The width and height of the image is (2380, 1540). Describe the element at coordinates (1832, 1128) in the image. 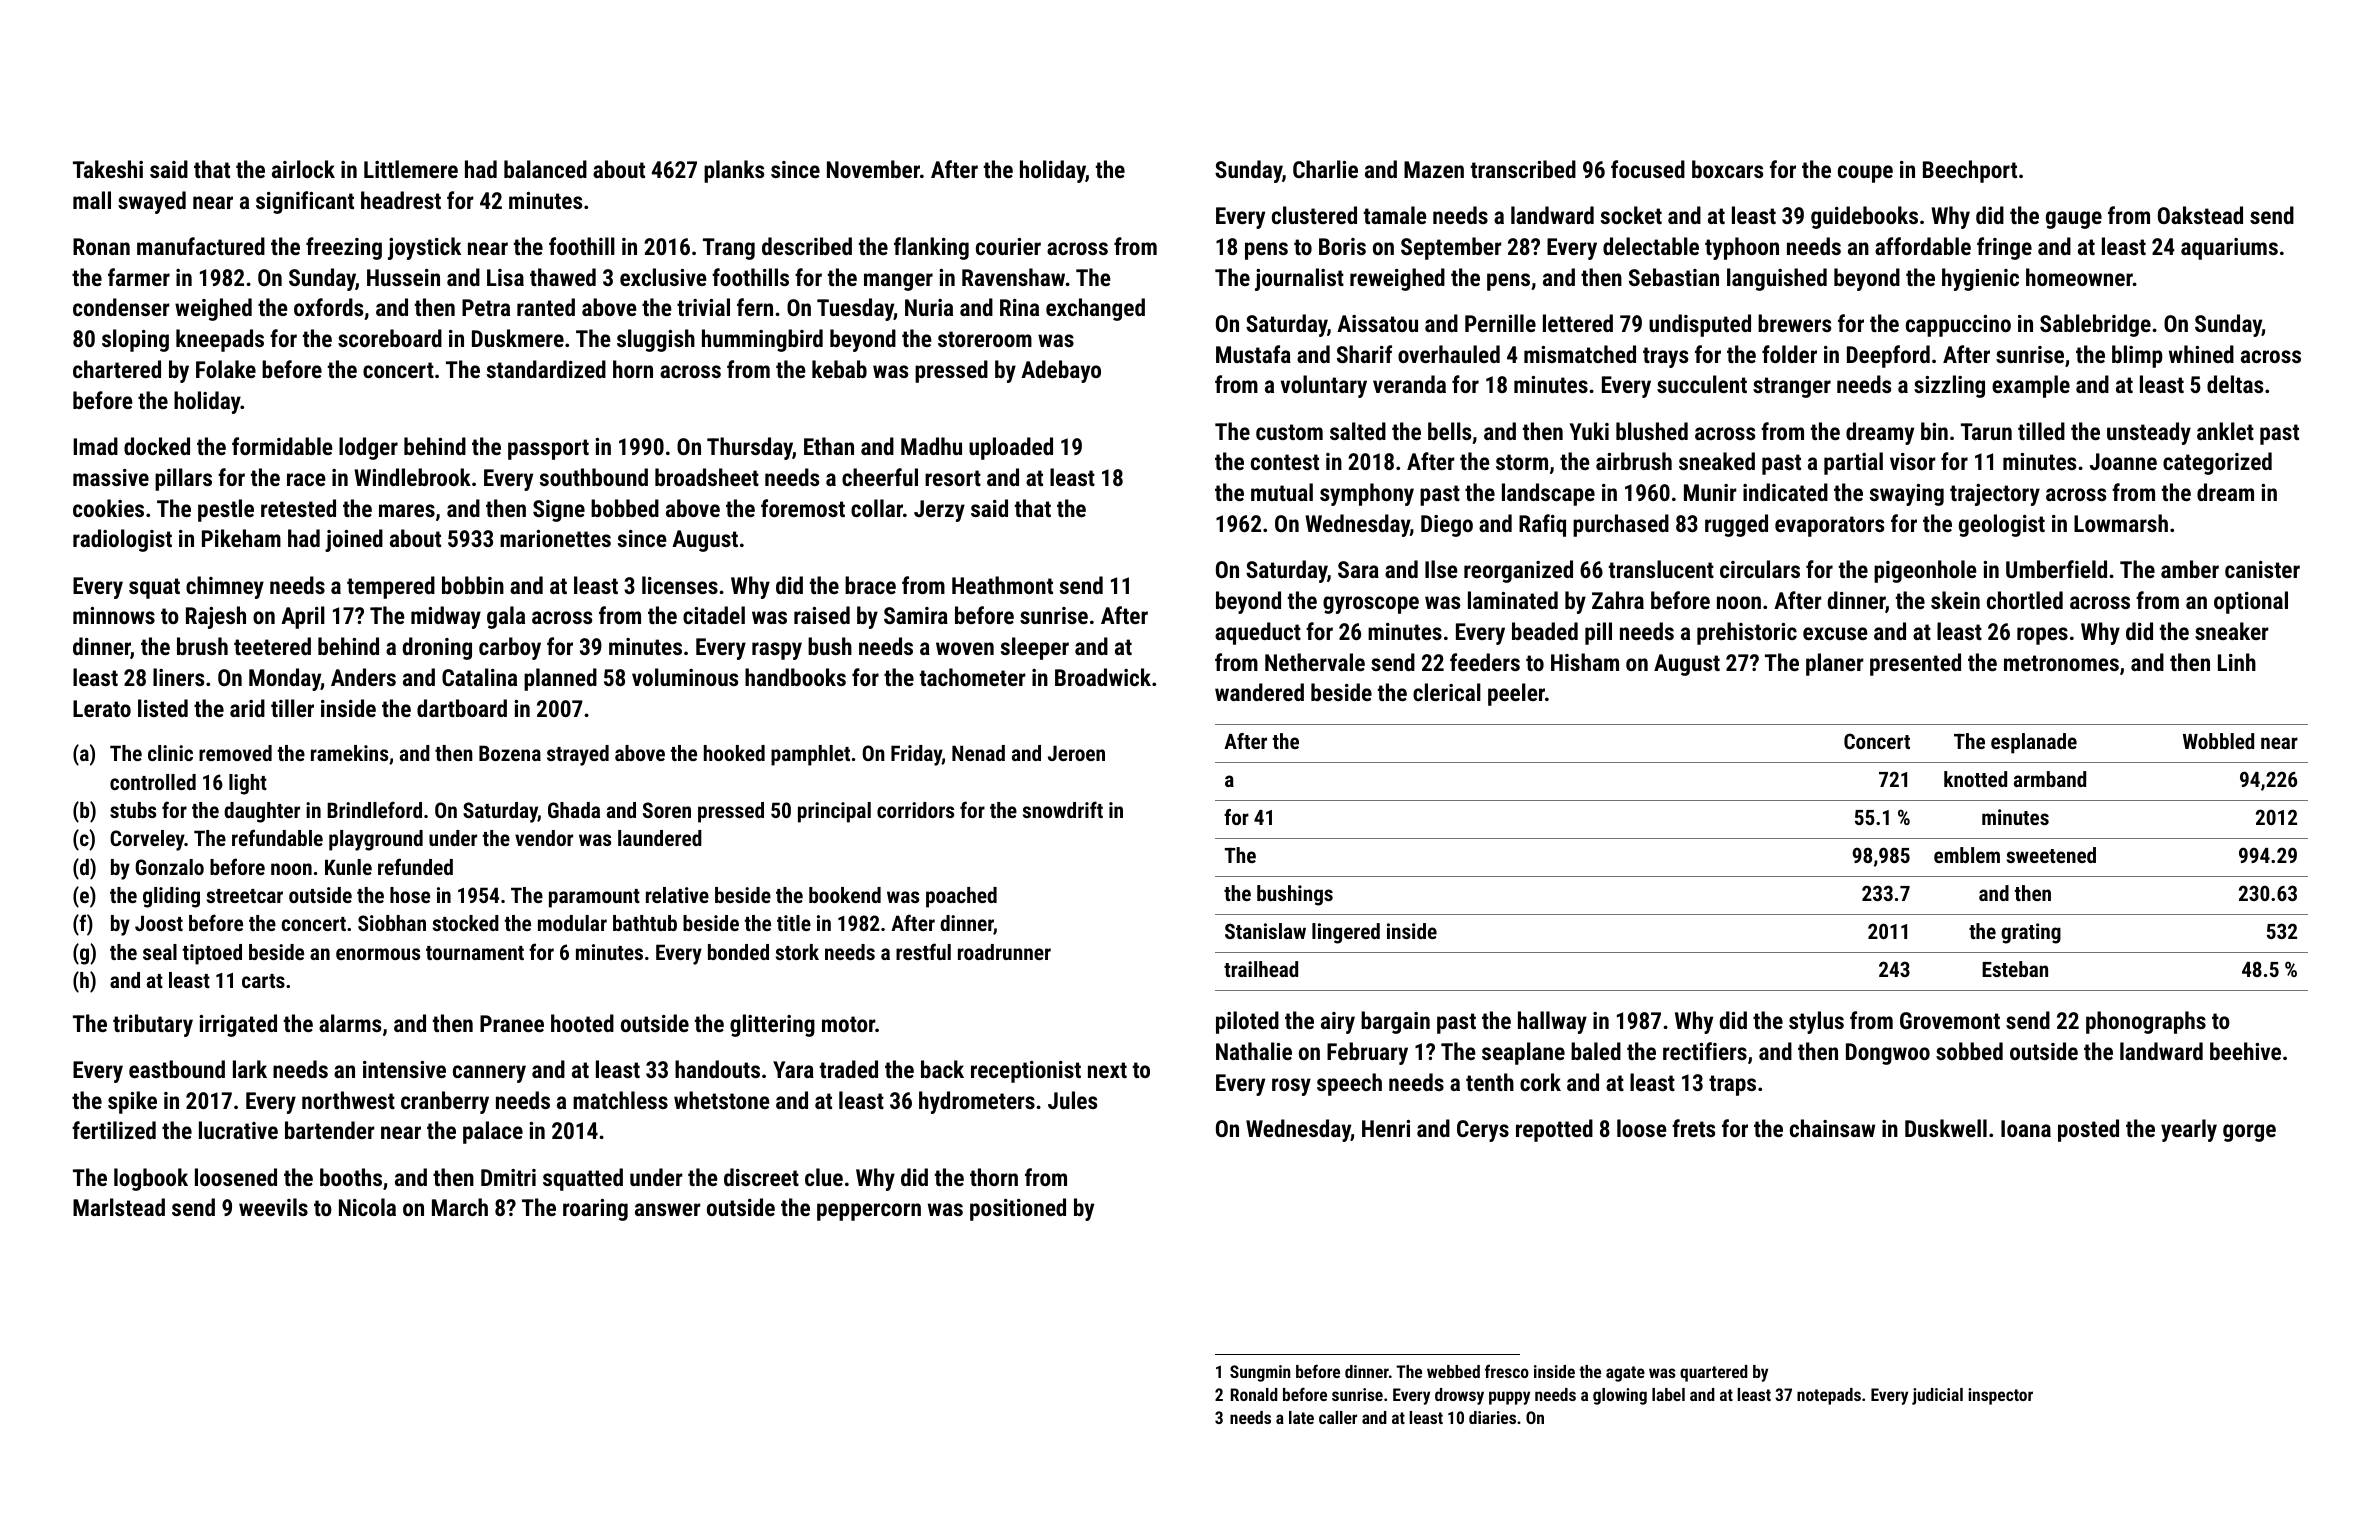

I see `chainsaw` at that location.
